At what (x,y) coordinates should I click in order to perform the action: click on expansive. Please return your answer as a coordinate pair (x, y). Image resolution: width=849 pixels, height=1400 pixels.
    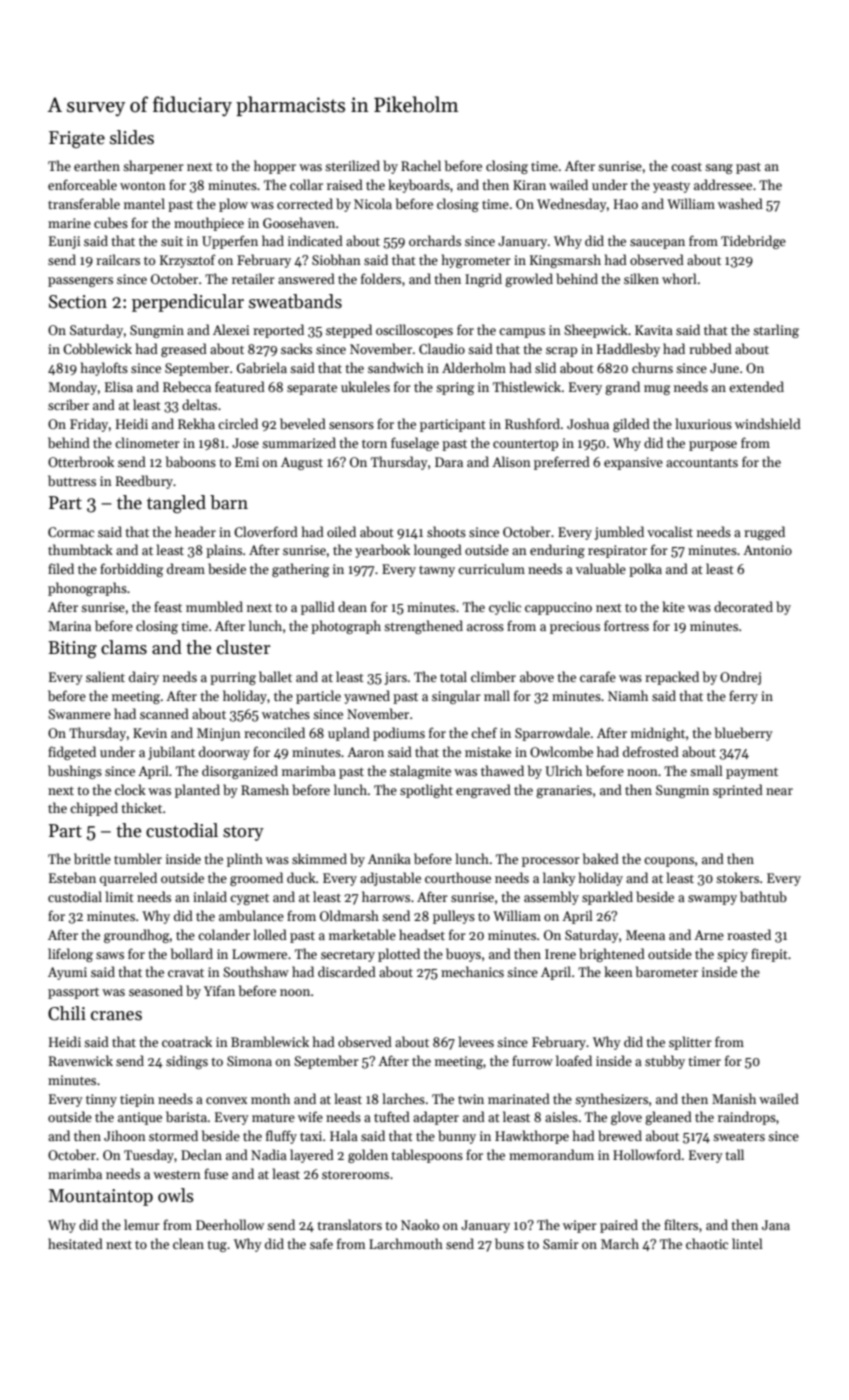
    Looking at the image, I should click on (633, 463).
